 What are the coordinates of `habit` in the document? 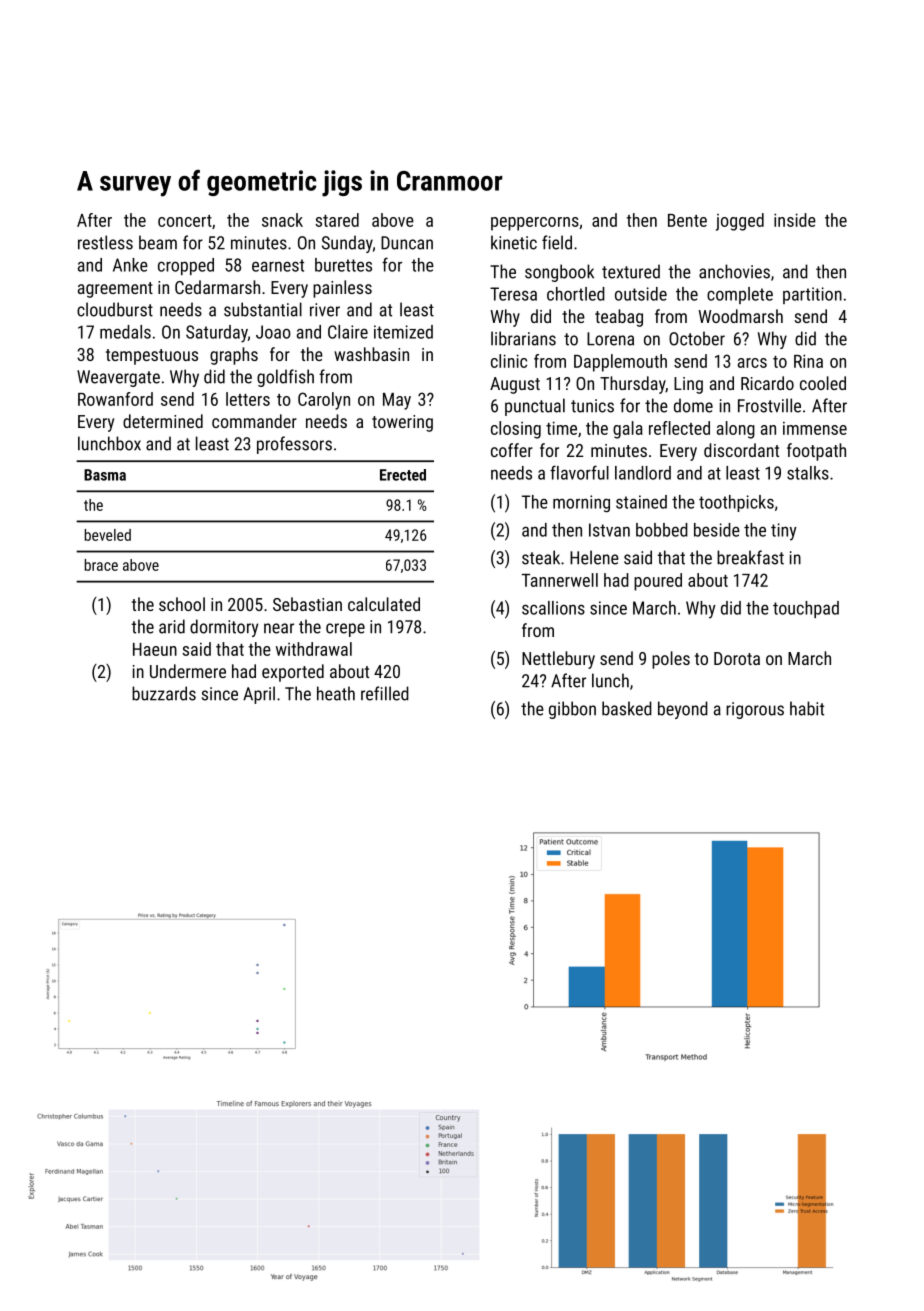 It's located at (807, 708).
